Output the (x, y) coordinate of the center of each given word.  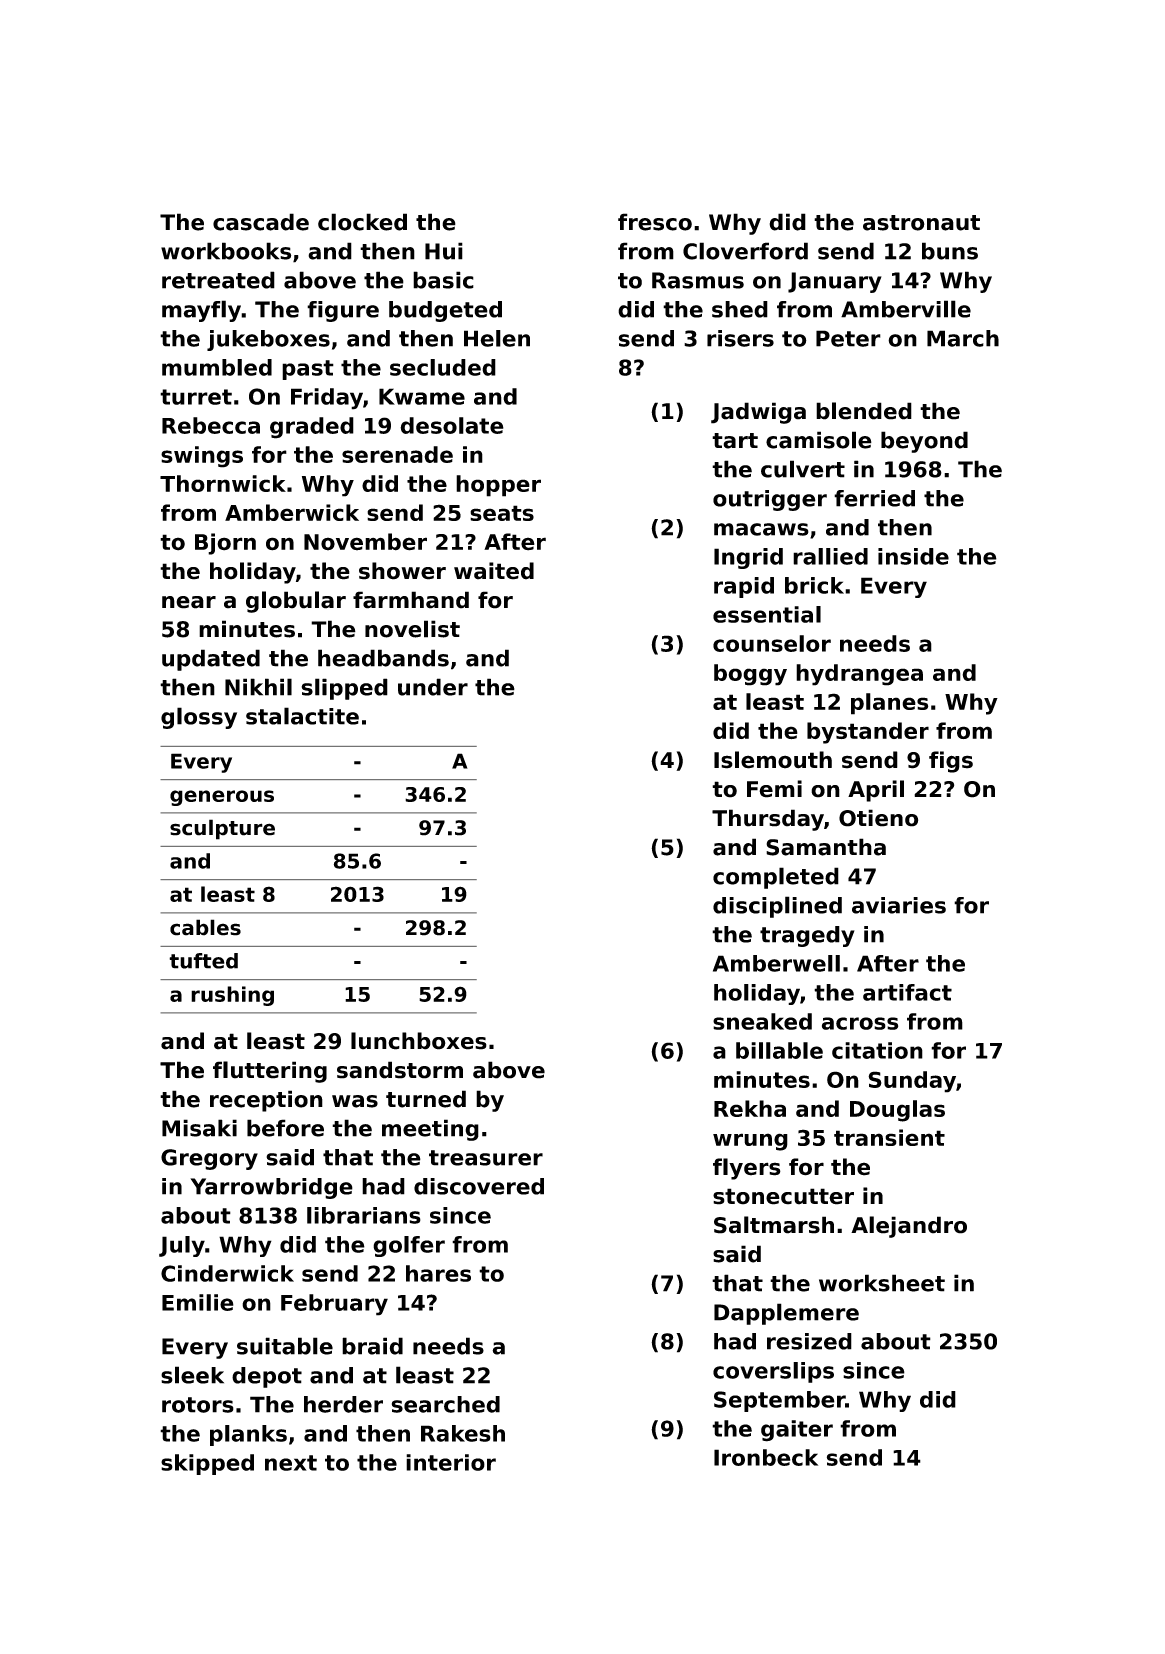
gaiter (797, 1431)
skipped (207, 1464)
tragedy (807, 936)
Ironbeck (766, 1457)
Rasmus (698, 280)
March (963, 338)
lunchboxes (419, 1041)
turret (196, 397)
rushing (232, 996)
